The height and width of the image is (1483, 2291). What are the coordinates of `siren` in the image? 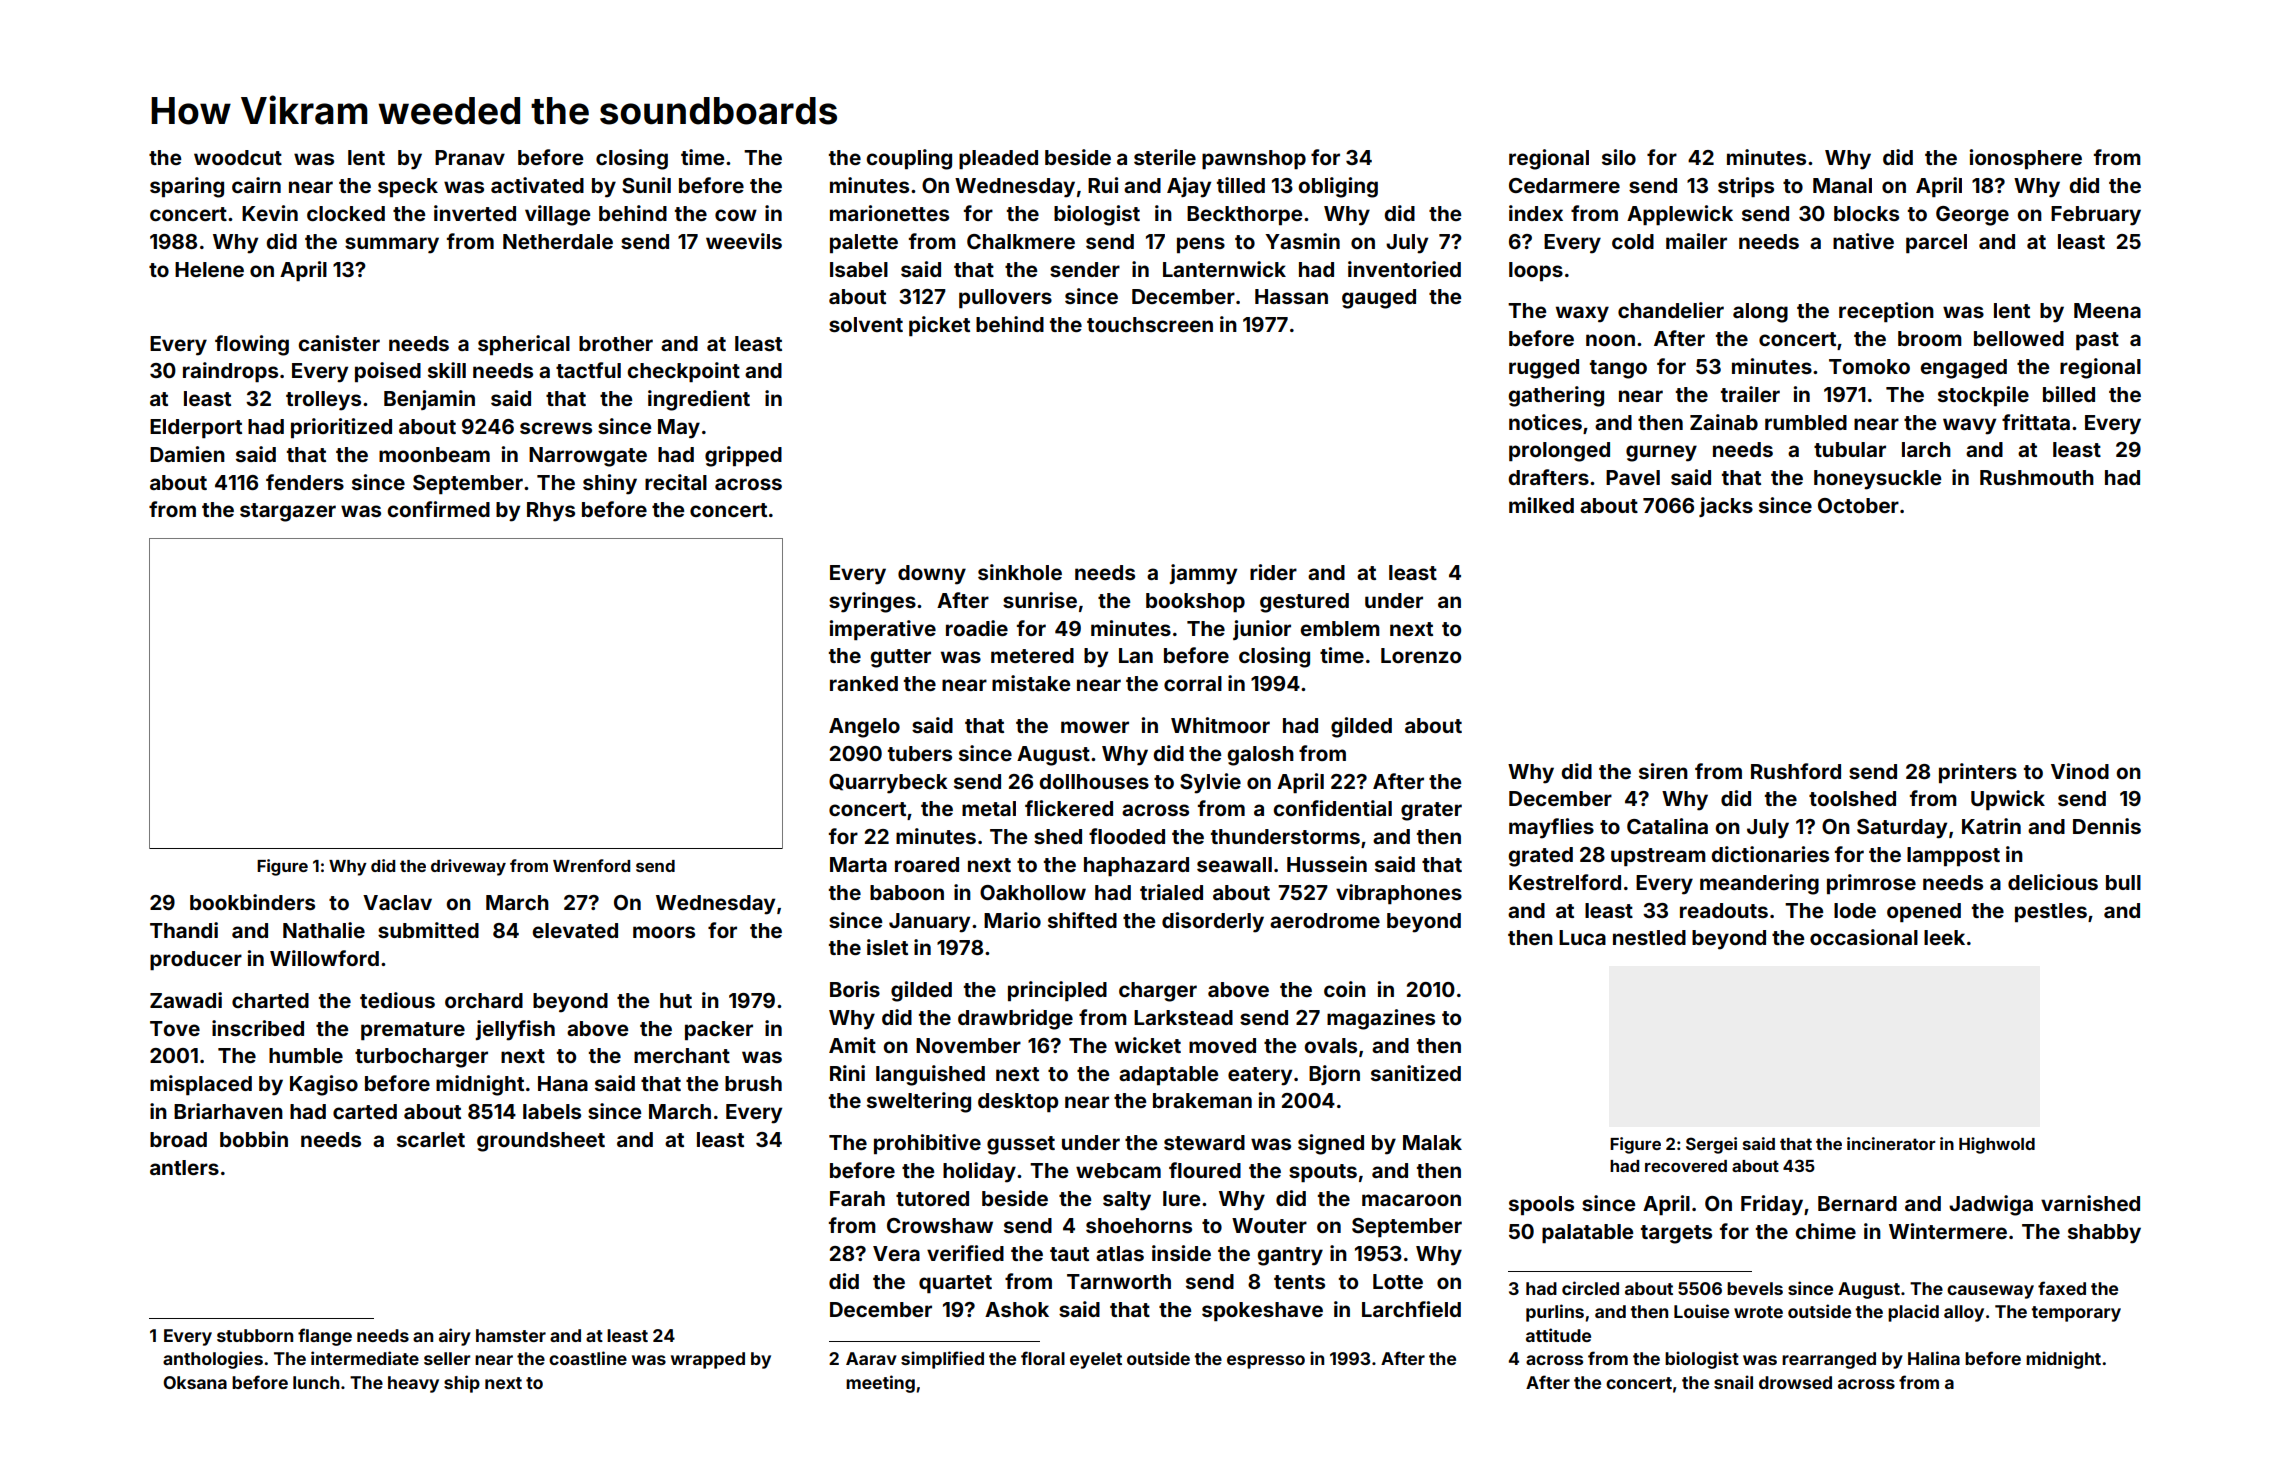 It's located at (1663, 771).
